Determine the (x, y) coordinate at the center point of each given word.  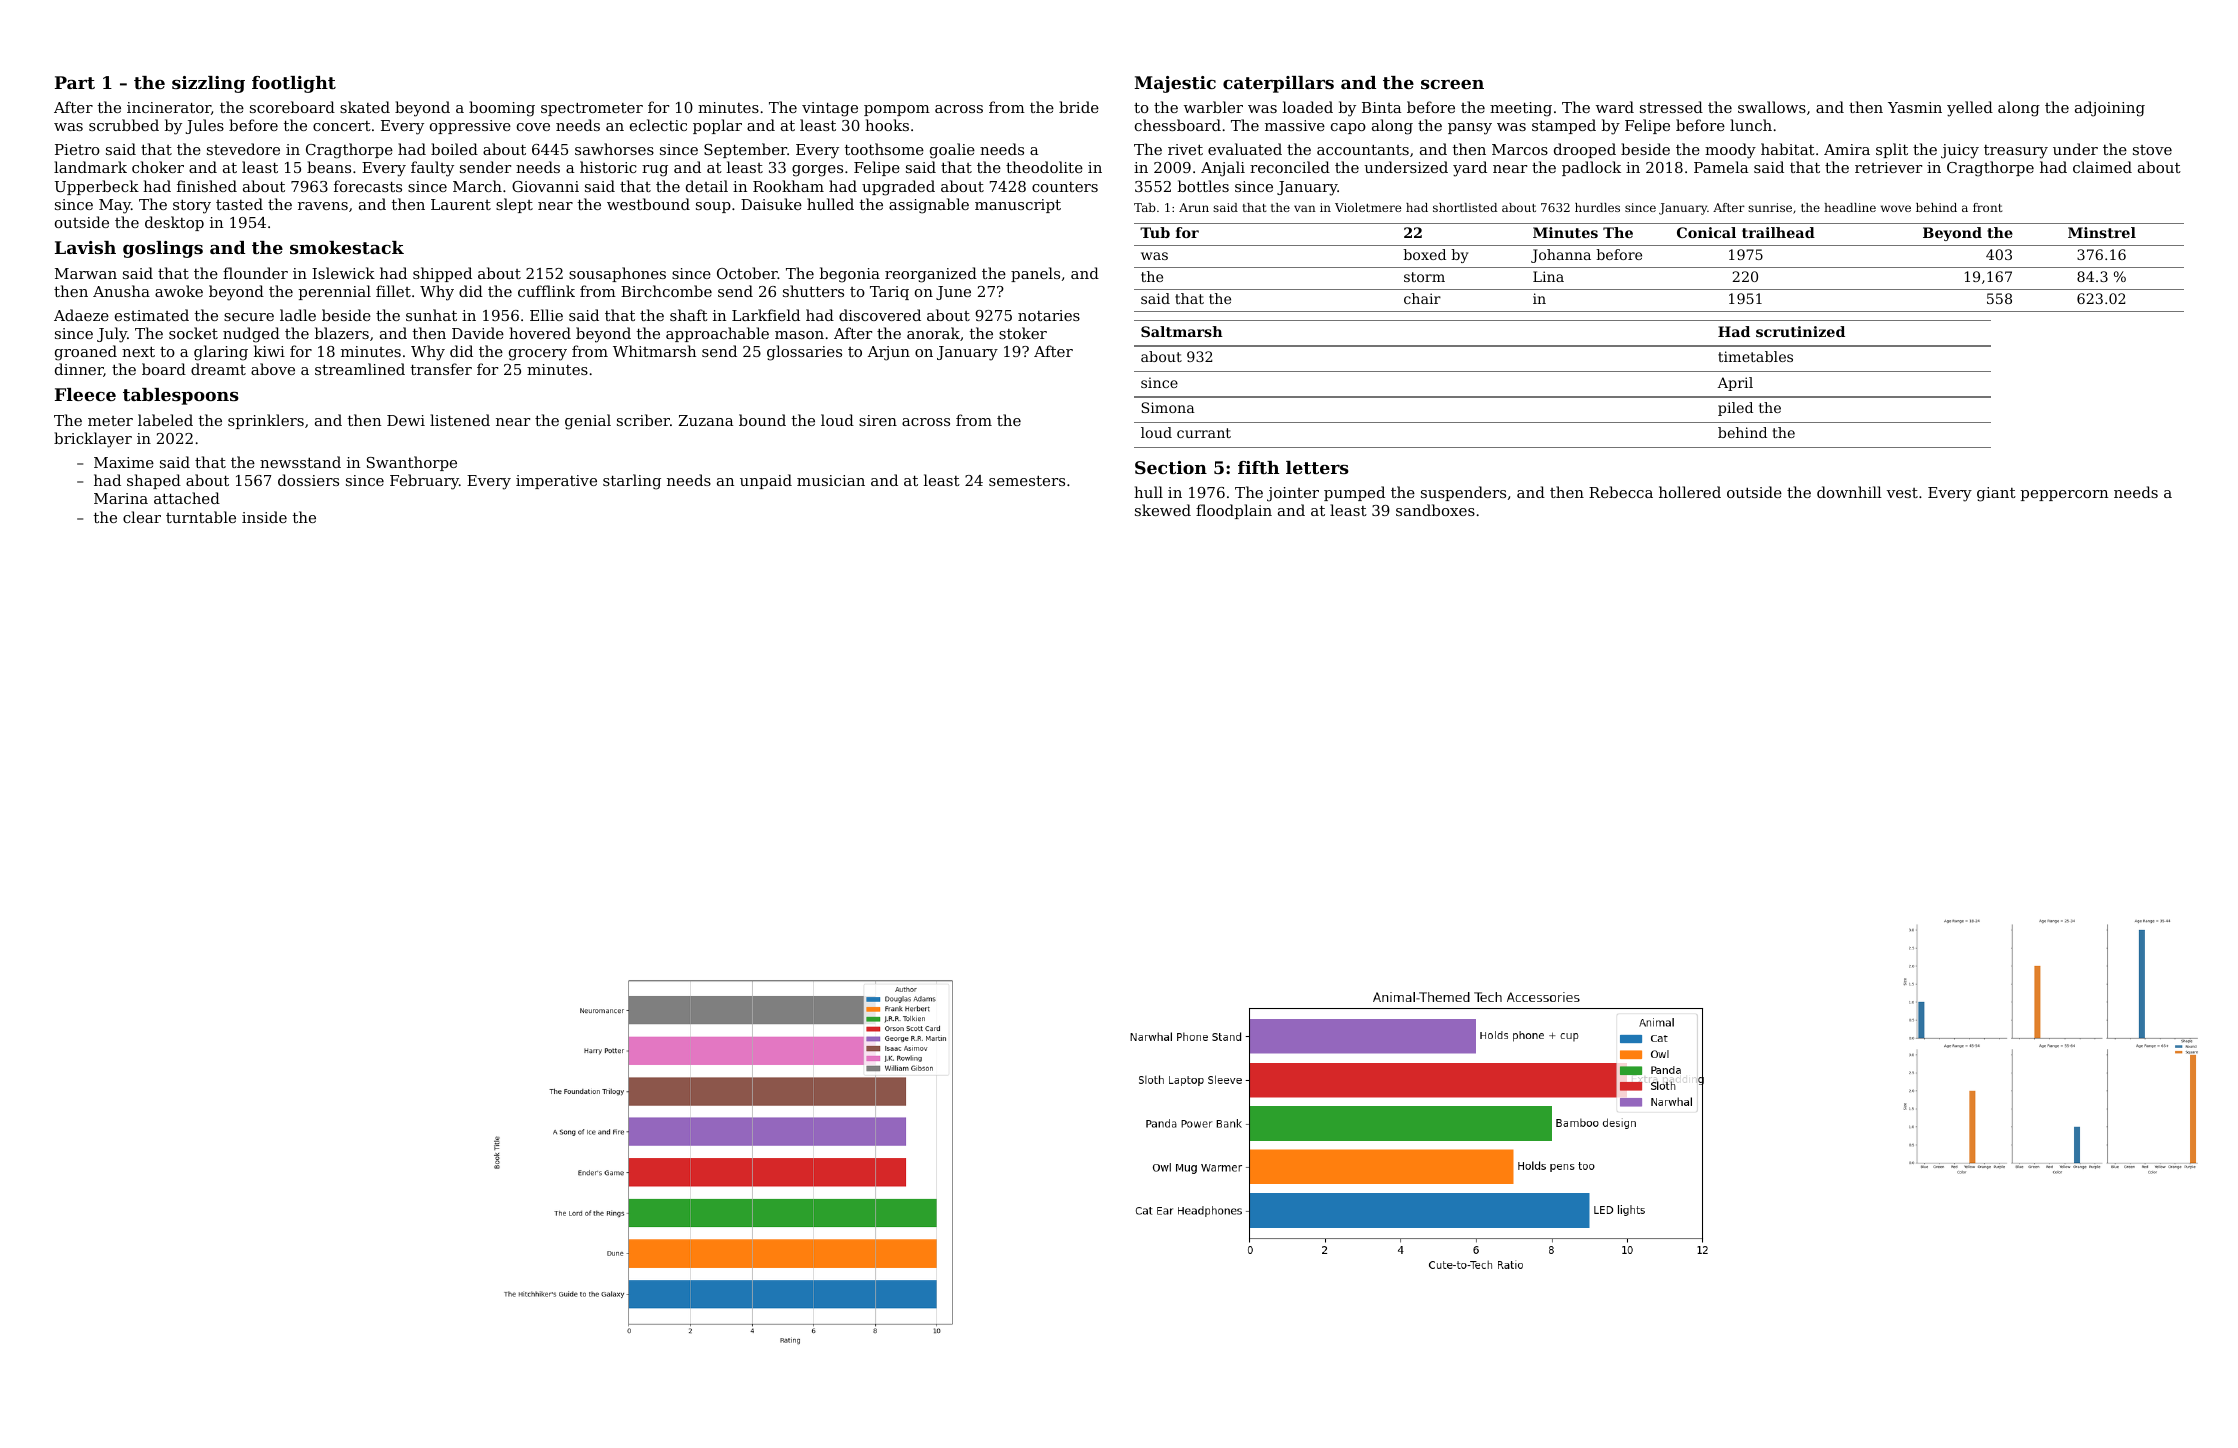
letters (1317, 467)
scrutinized (1800, 331)
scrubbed (124, 125)
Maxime (124, 462)
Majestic (1175, 84)
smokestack (347, 247)
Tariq (889, 293)
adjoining (2110, 109)
